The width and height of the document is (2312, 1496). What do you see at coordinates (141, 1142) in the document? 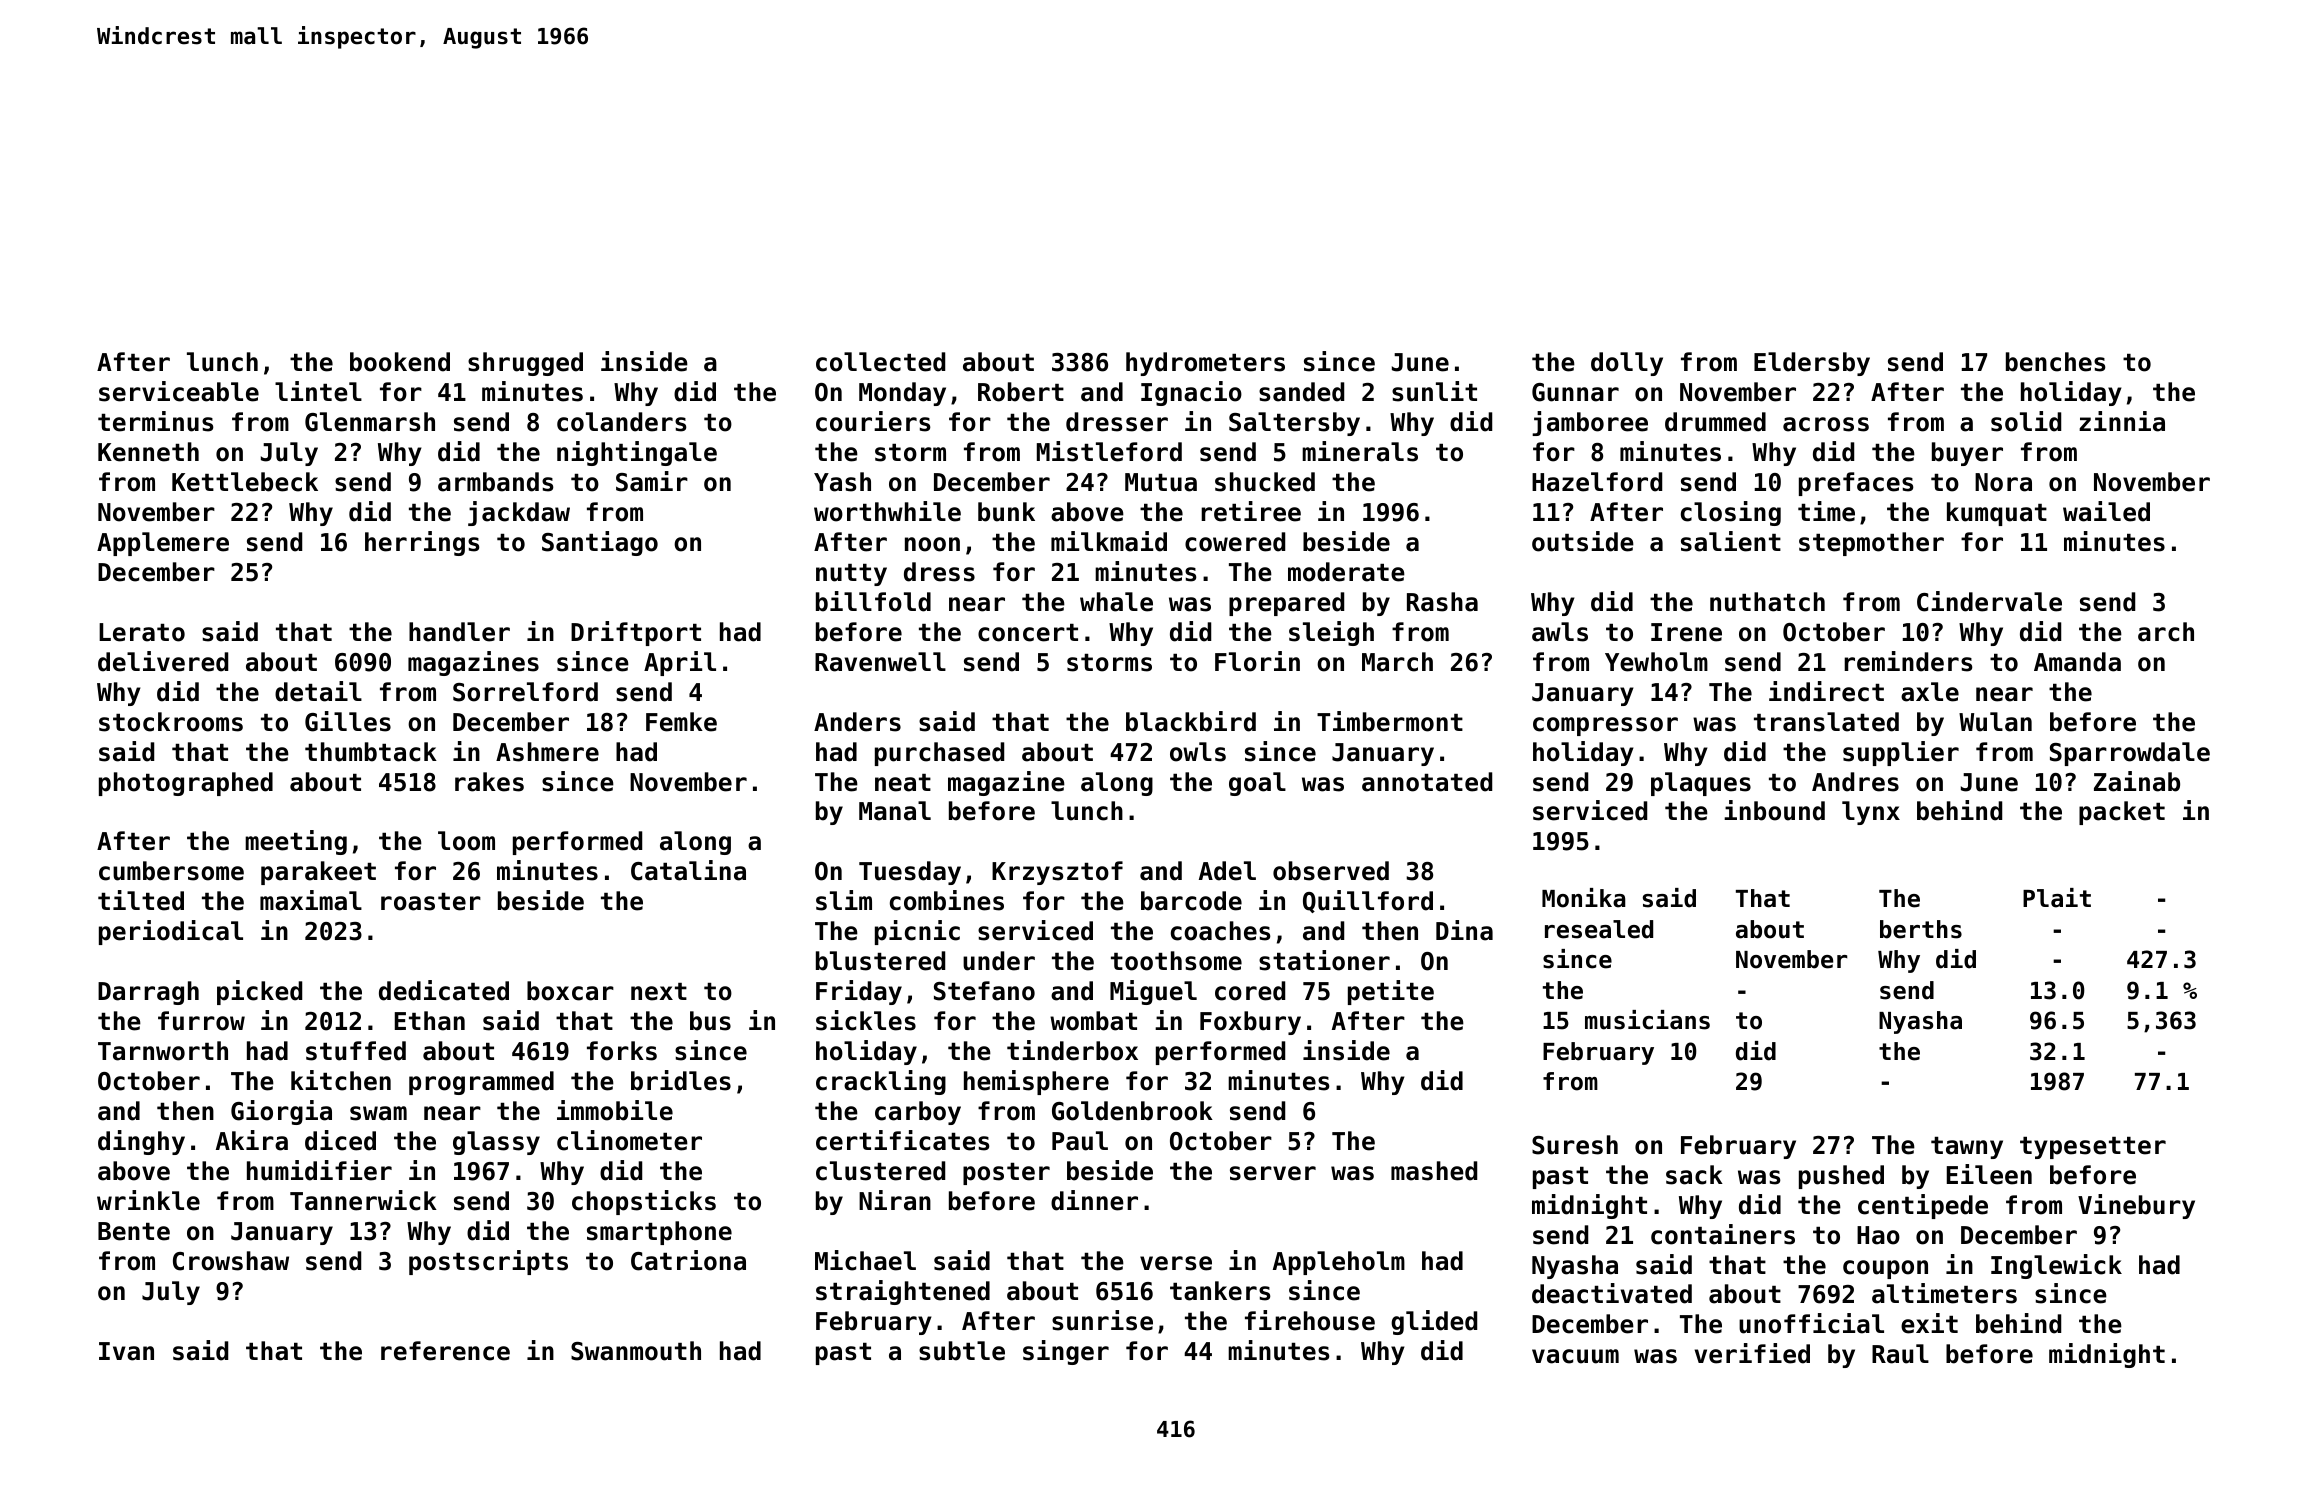
I see `dinghy` at bounding box center [141, 1142].
